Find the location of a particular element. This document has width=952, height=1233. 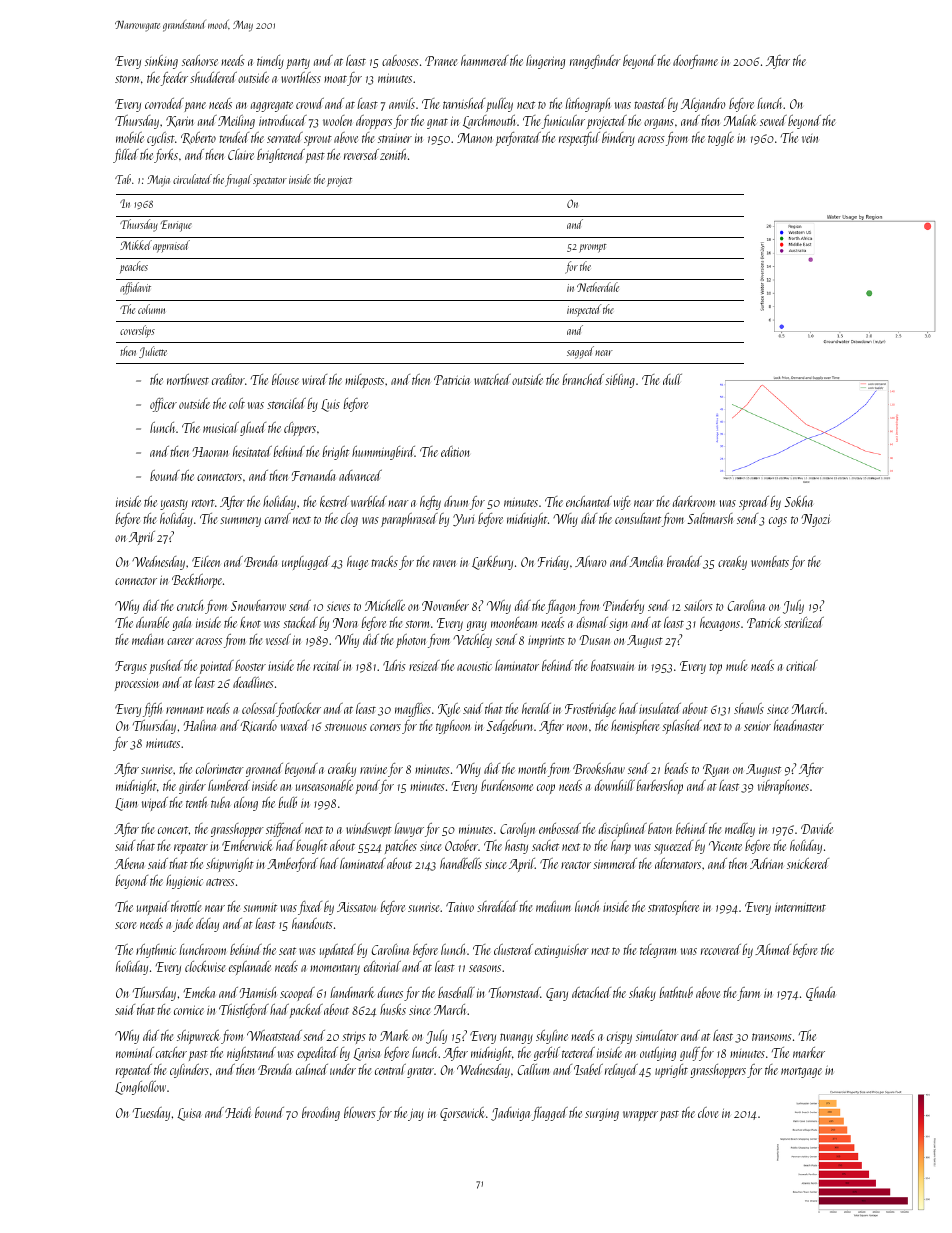

alternators is located at coordinates (678, 863).
